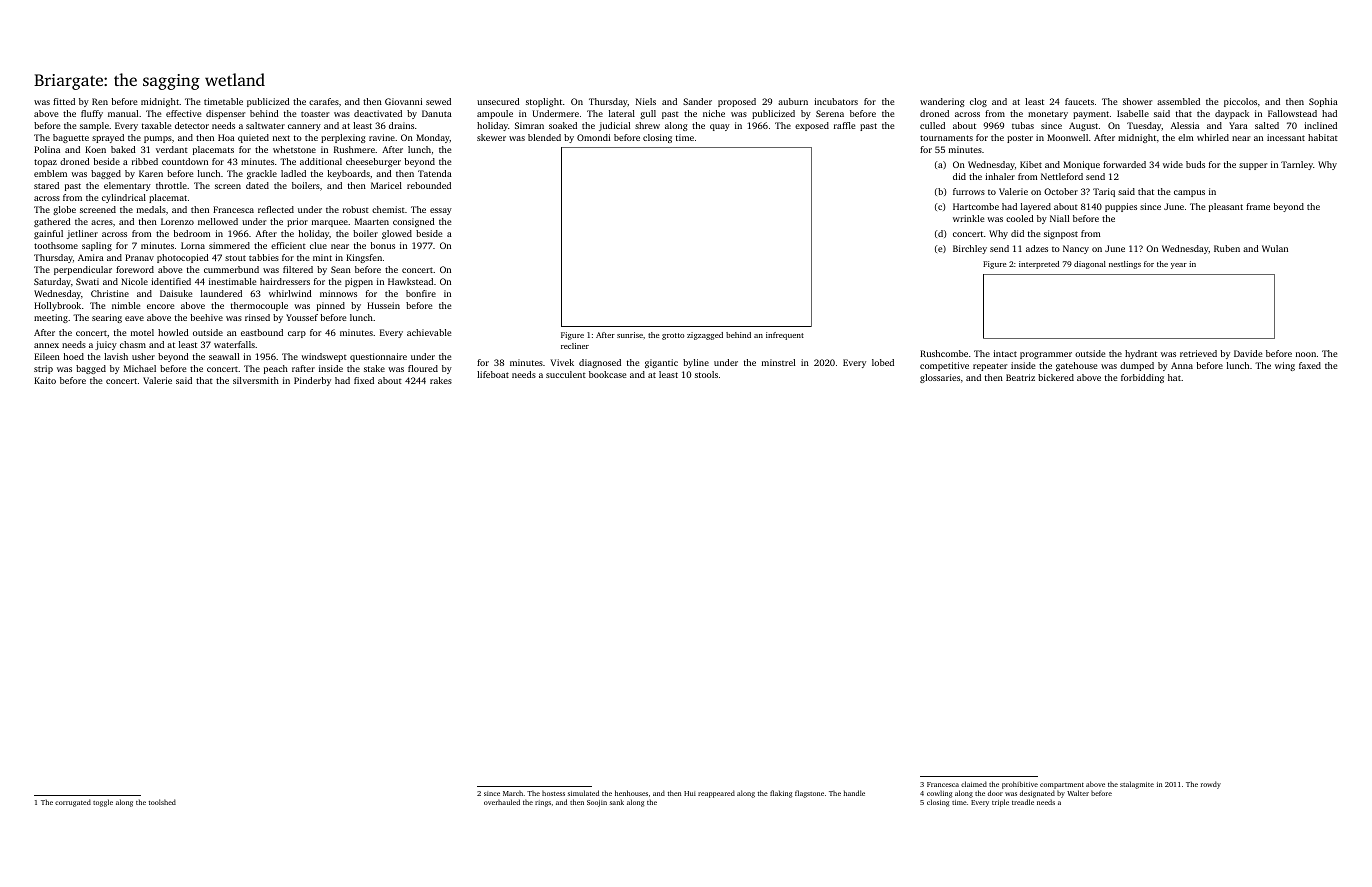 The image size is (1372, 887). I want to click on corrugated, so click(73, 803).
